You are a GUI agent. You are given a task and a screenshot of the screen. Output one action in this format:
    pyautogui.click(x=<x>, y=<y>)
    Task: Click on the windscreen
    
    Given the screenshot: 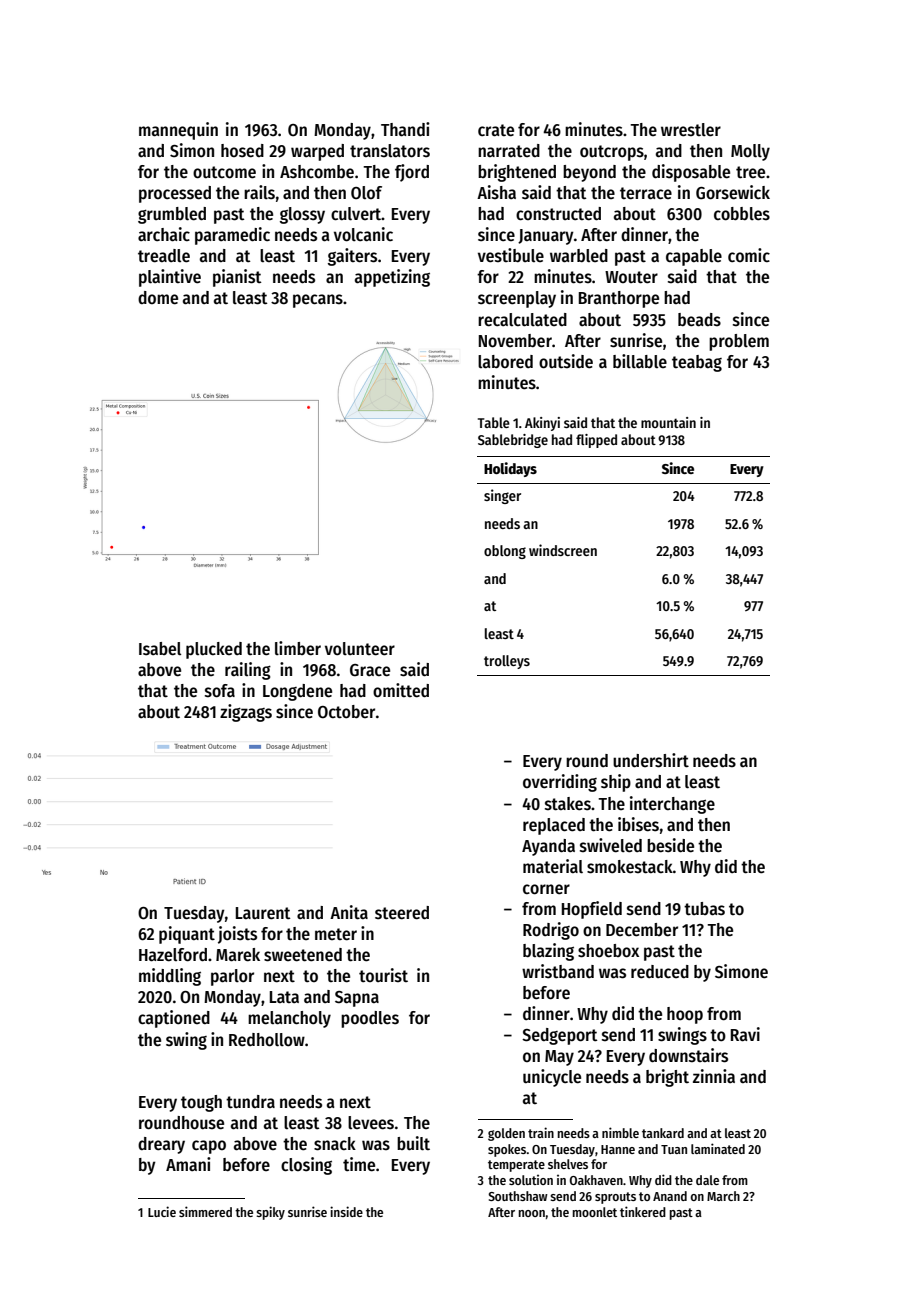 What is the action you would take?
    pyautogui.click(x=563, y=550)
